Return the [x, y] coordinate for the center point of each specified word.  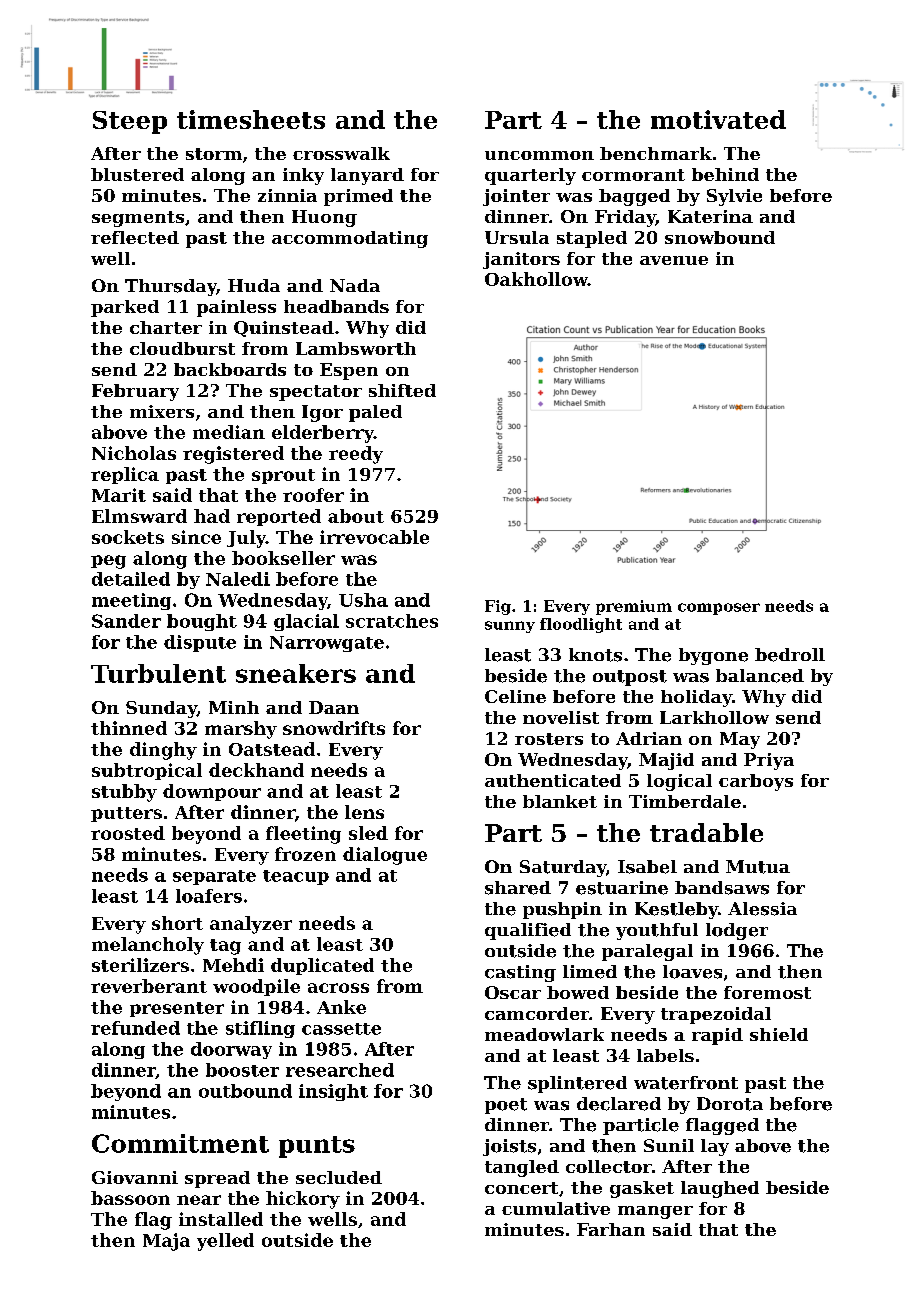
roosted [128, 833]
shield [779, 1034]
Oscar [513, 992]
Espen [349, 371]
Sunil [669, 1145]
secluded [339, 1177]
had [212, 516]
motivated [718, 119]
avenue [674, 260]
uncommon [539, 155]
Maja [166, 1242]
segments [138, 219]
